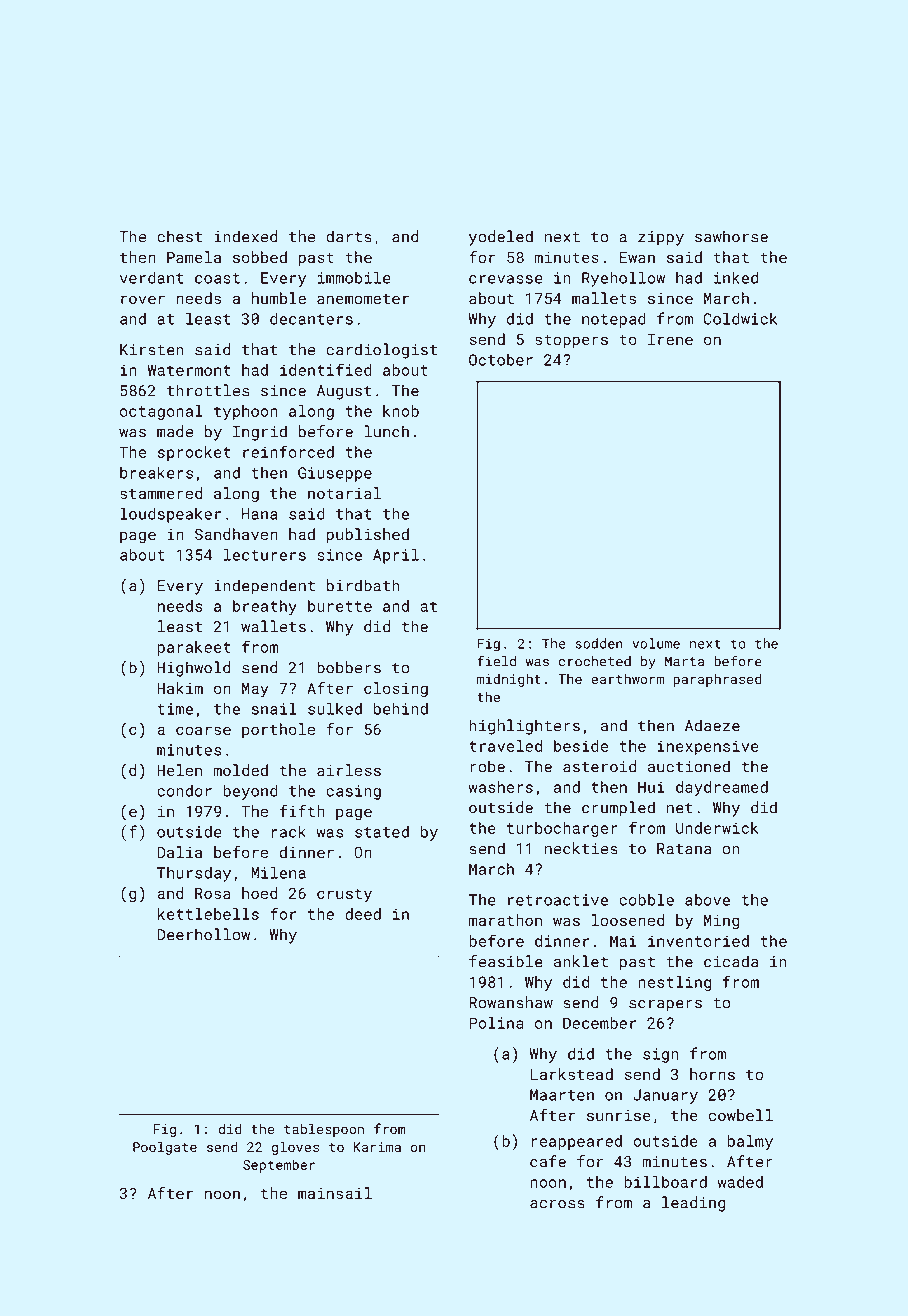  I want to click on October, so click(501, 360).
